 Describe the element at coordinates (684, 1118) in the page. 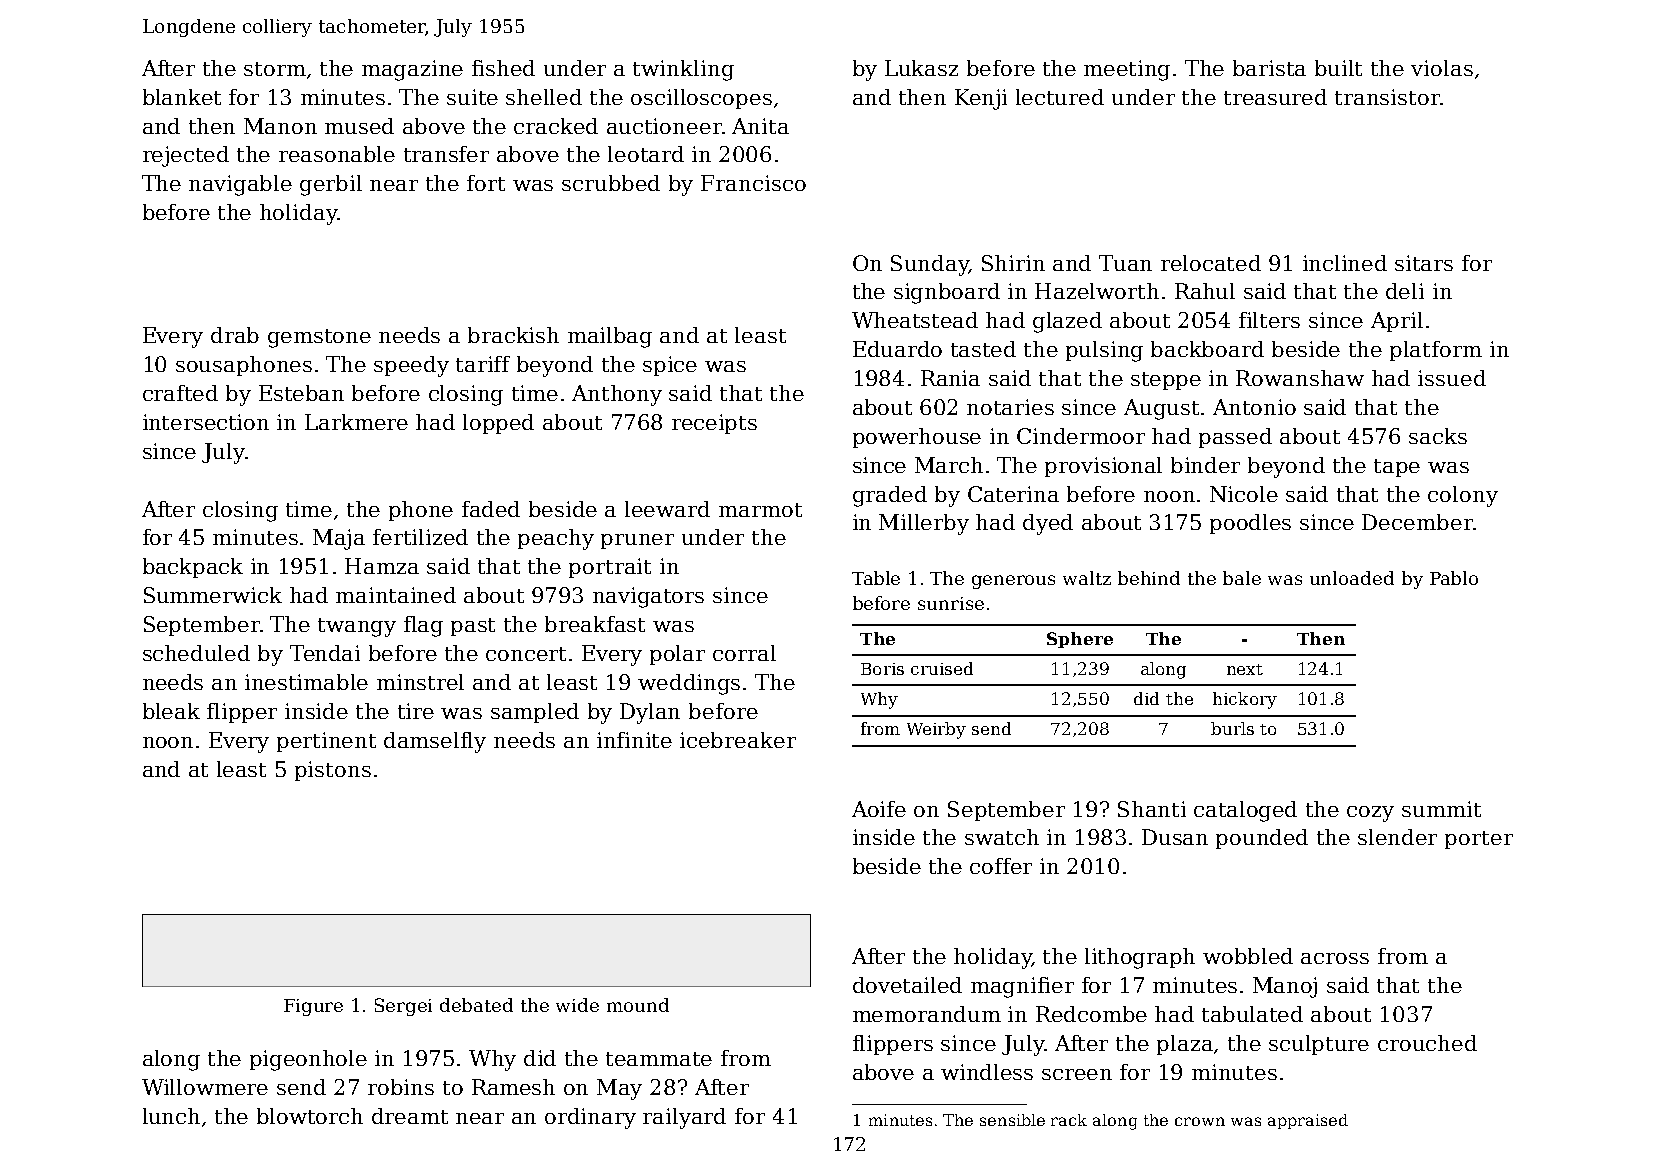

I see `railyard` at that location.
